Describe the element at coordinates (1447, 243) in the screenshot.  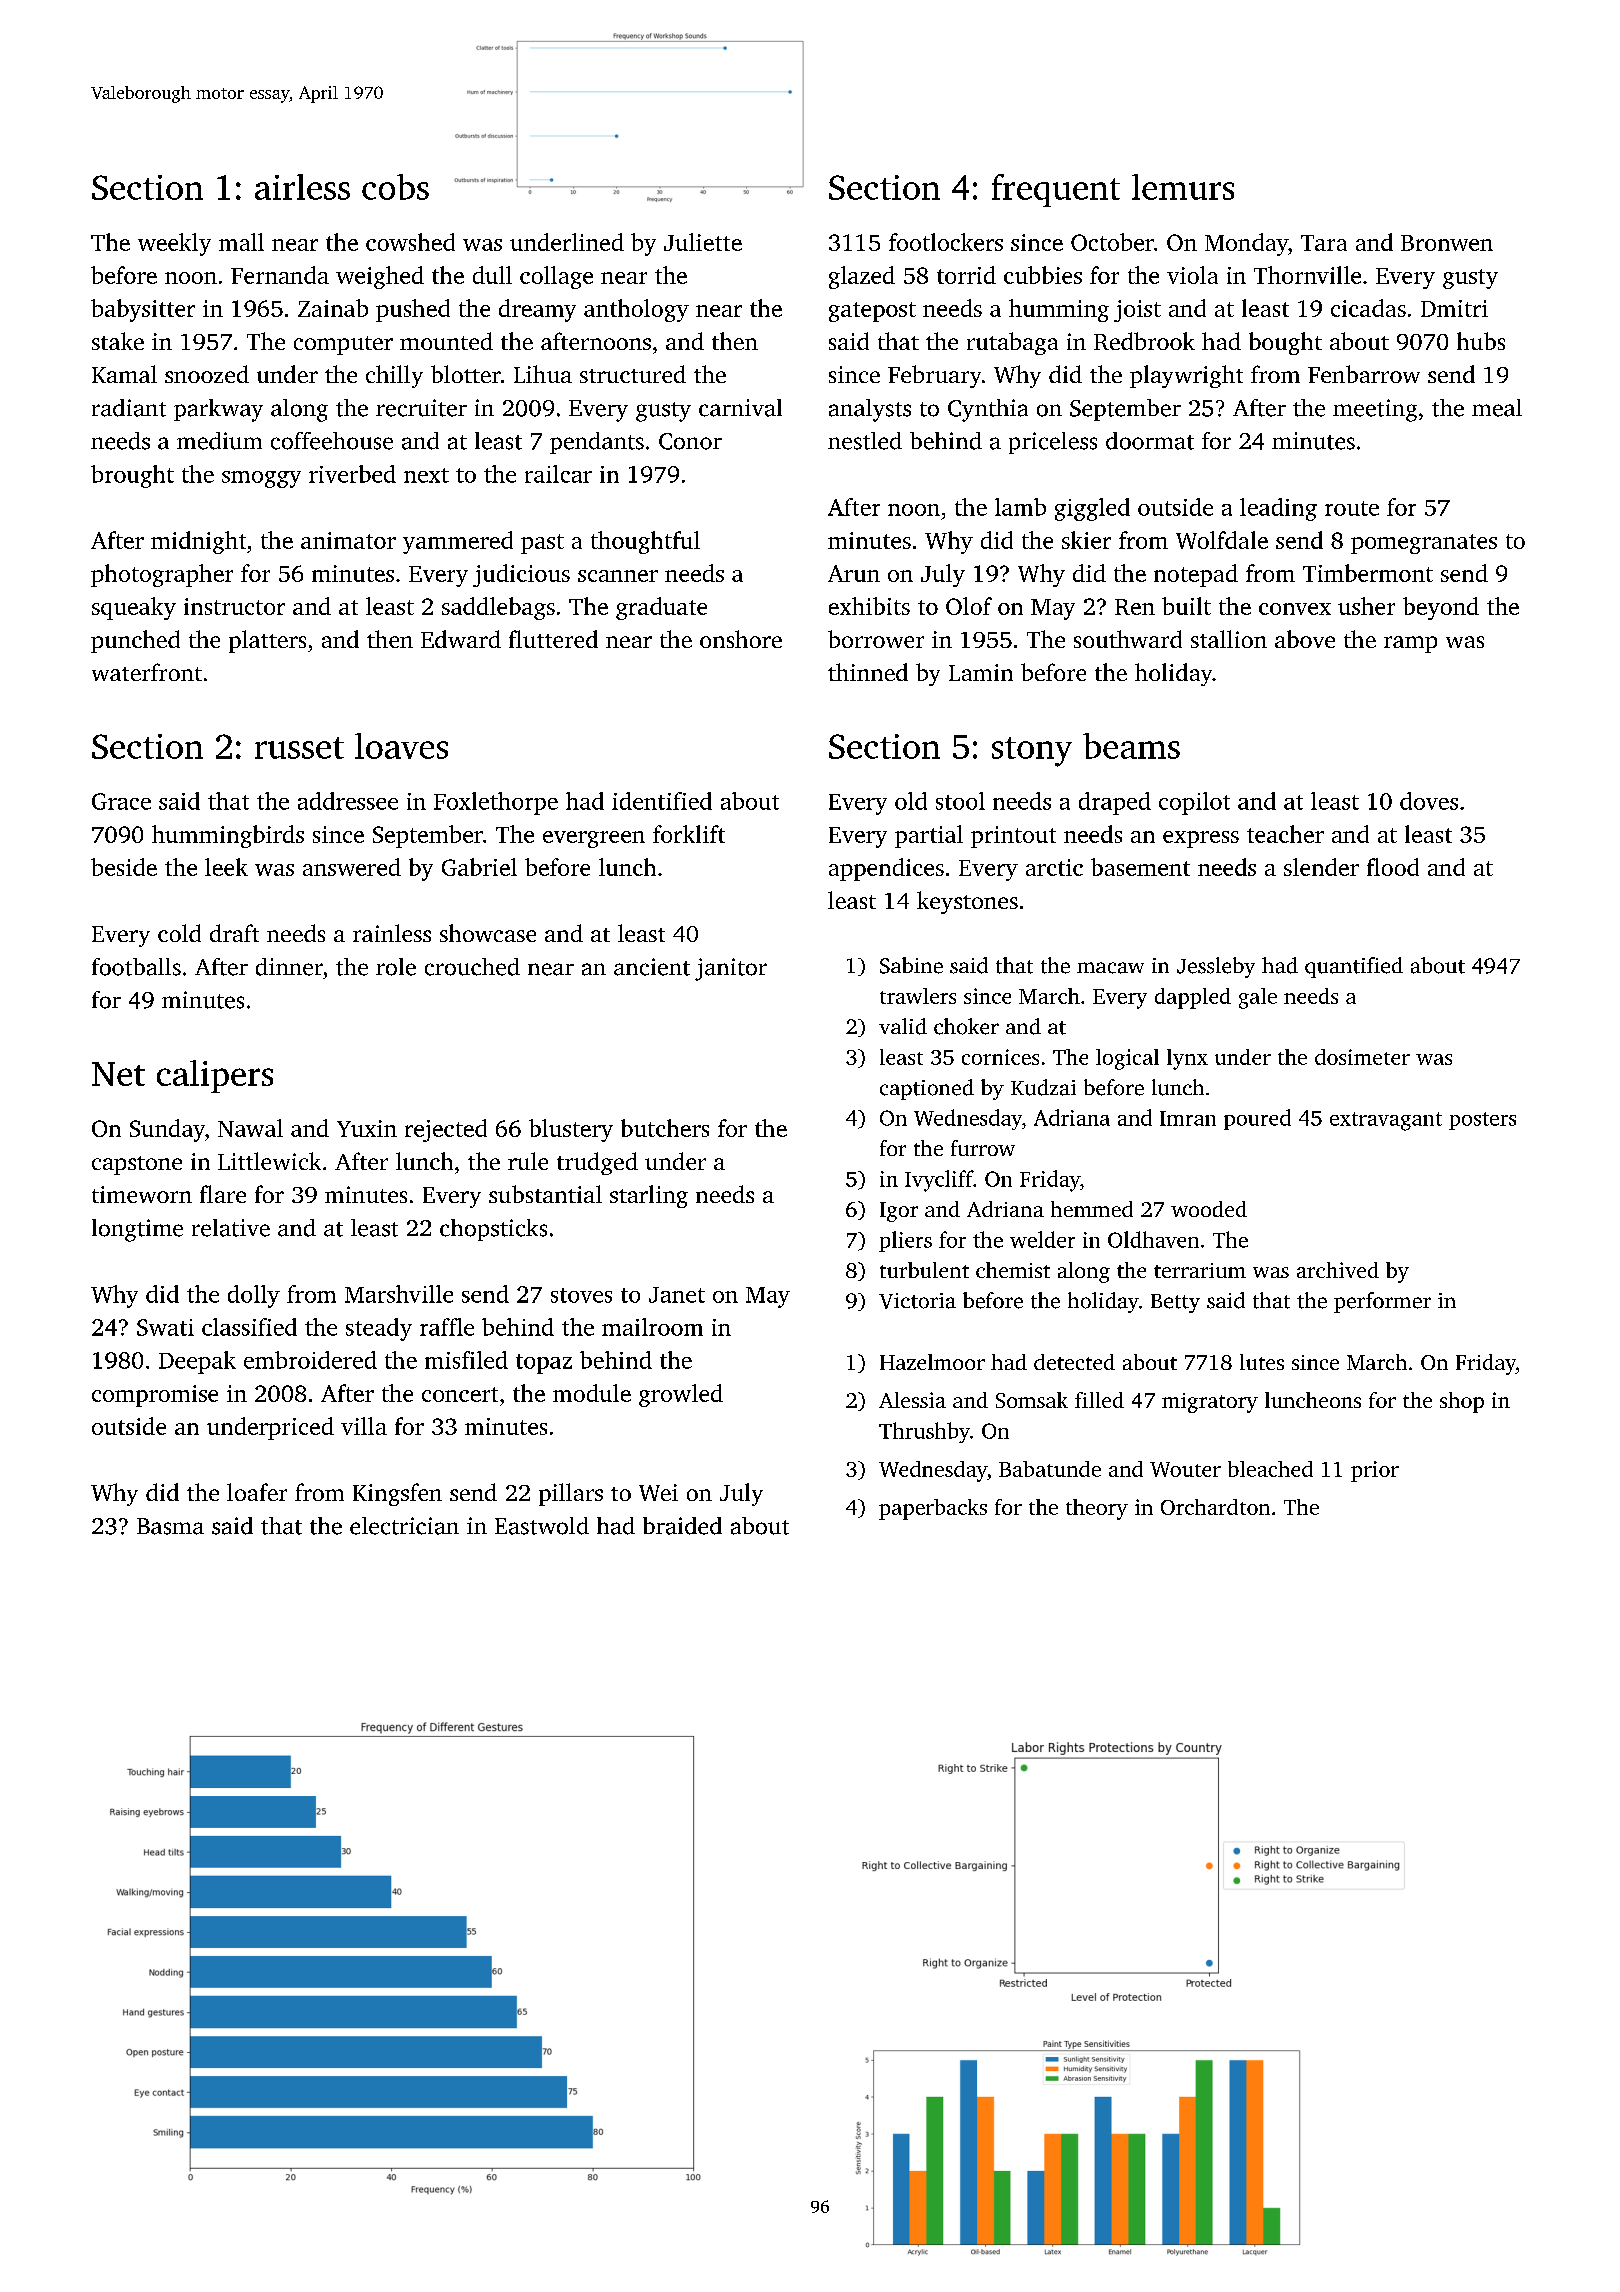
I see `Bronwen` at that location.
